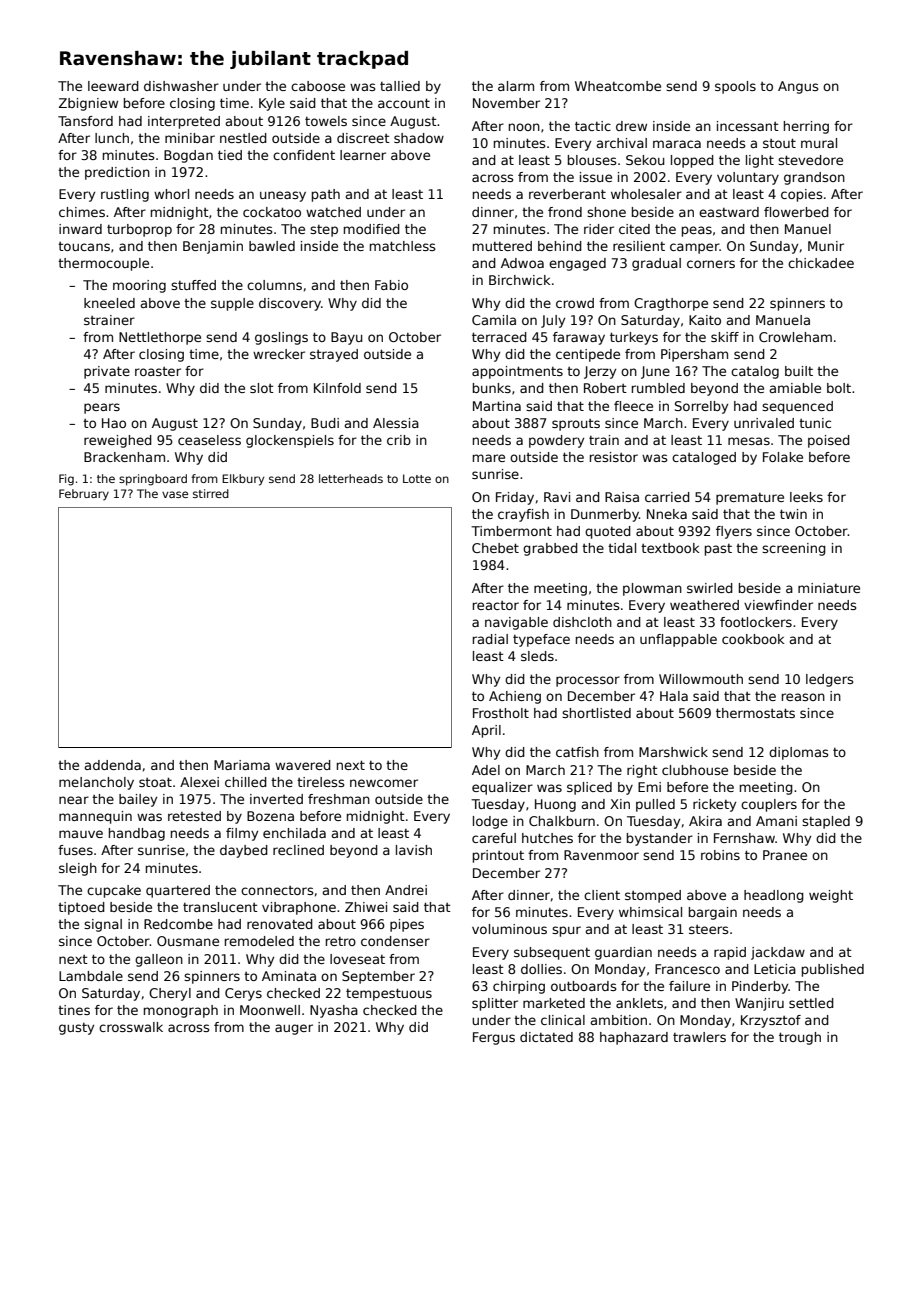 The height and width of the screenshot is (1308, 924). What do you see at coordinates (495, 548) in the screenshot?
I see `Chebet` at bounding box center [495, 548].
